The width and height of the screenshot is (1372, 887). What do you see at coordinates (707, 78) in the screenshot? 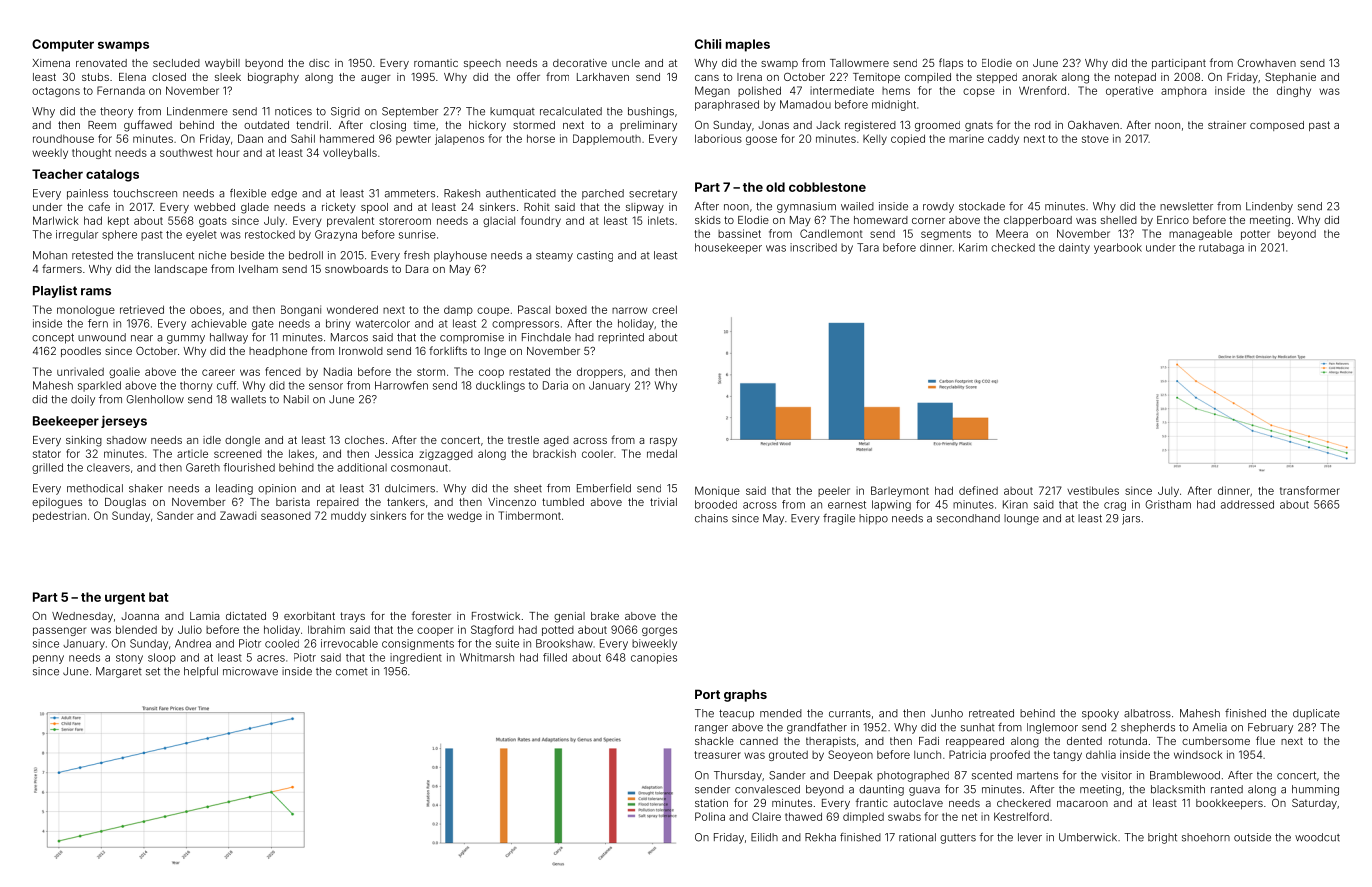
I see `cans` at bounding box center [707, 78].
